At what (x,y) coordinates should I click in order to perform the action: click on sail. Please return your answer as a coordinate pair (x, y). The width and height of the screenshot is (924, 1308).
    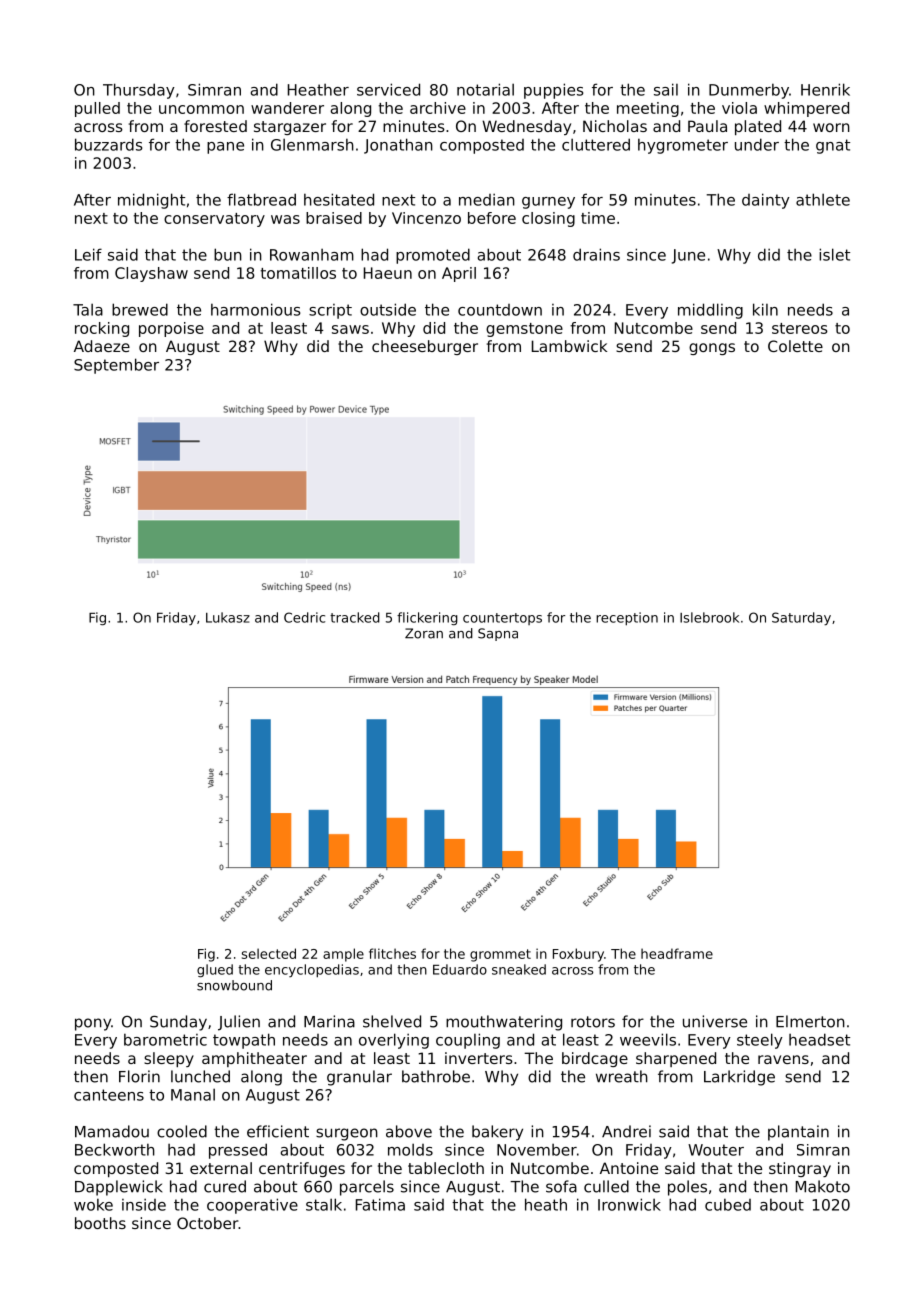
    Looking at the image, I should click on (666, 89).
